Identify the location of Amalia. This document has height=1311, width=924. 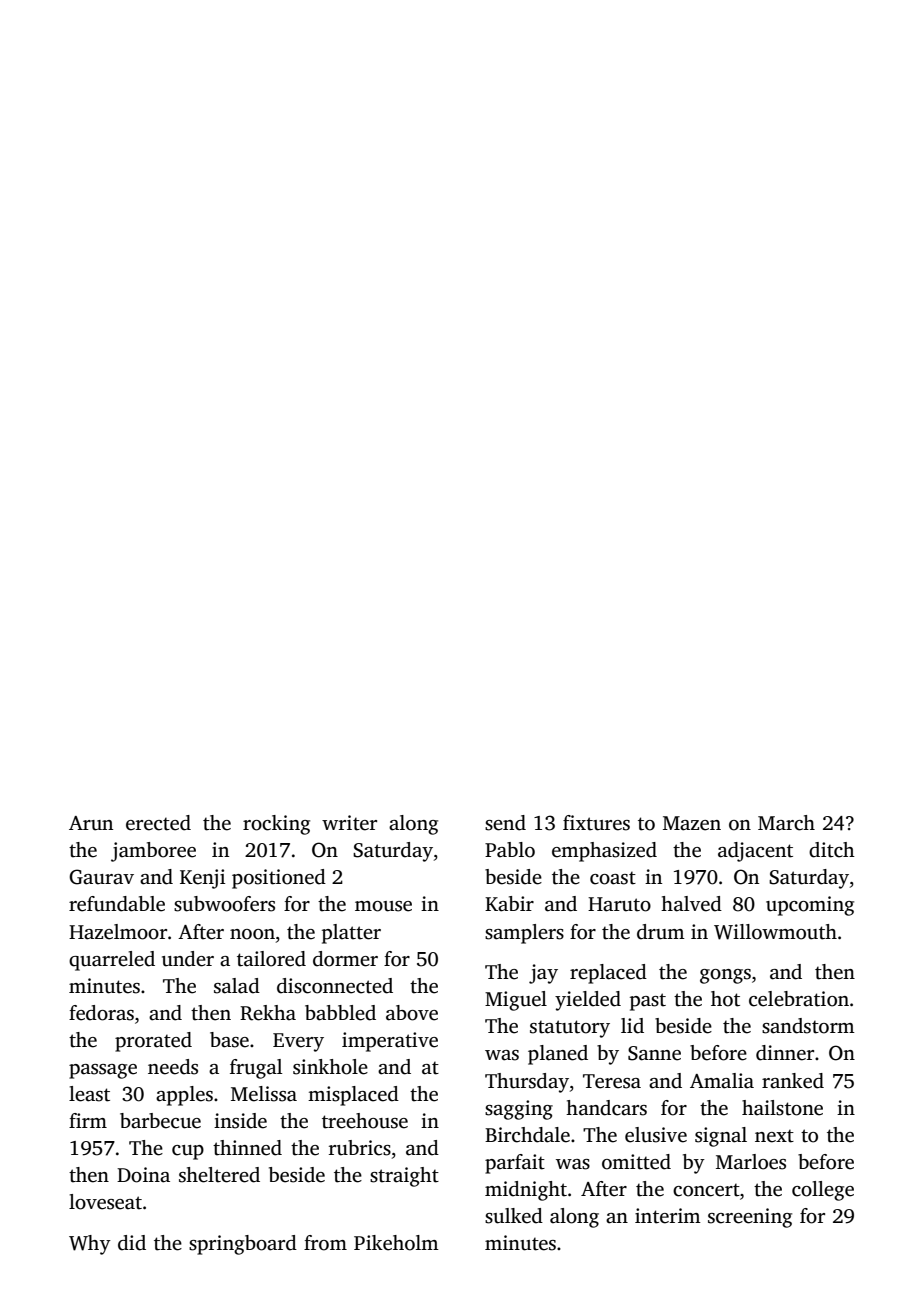
(722, 1081).
